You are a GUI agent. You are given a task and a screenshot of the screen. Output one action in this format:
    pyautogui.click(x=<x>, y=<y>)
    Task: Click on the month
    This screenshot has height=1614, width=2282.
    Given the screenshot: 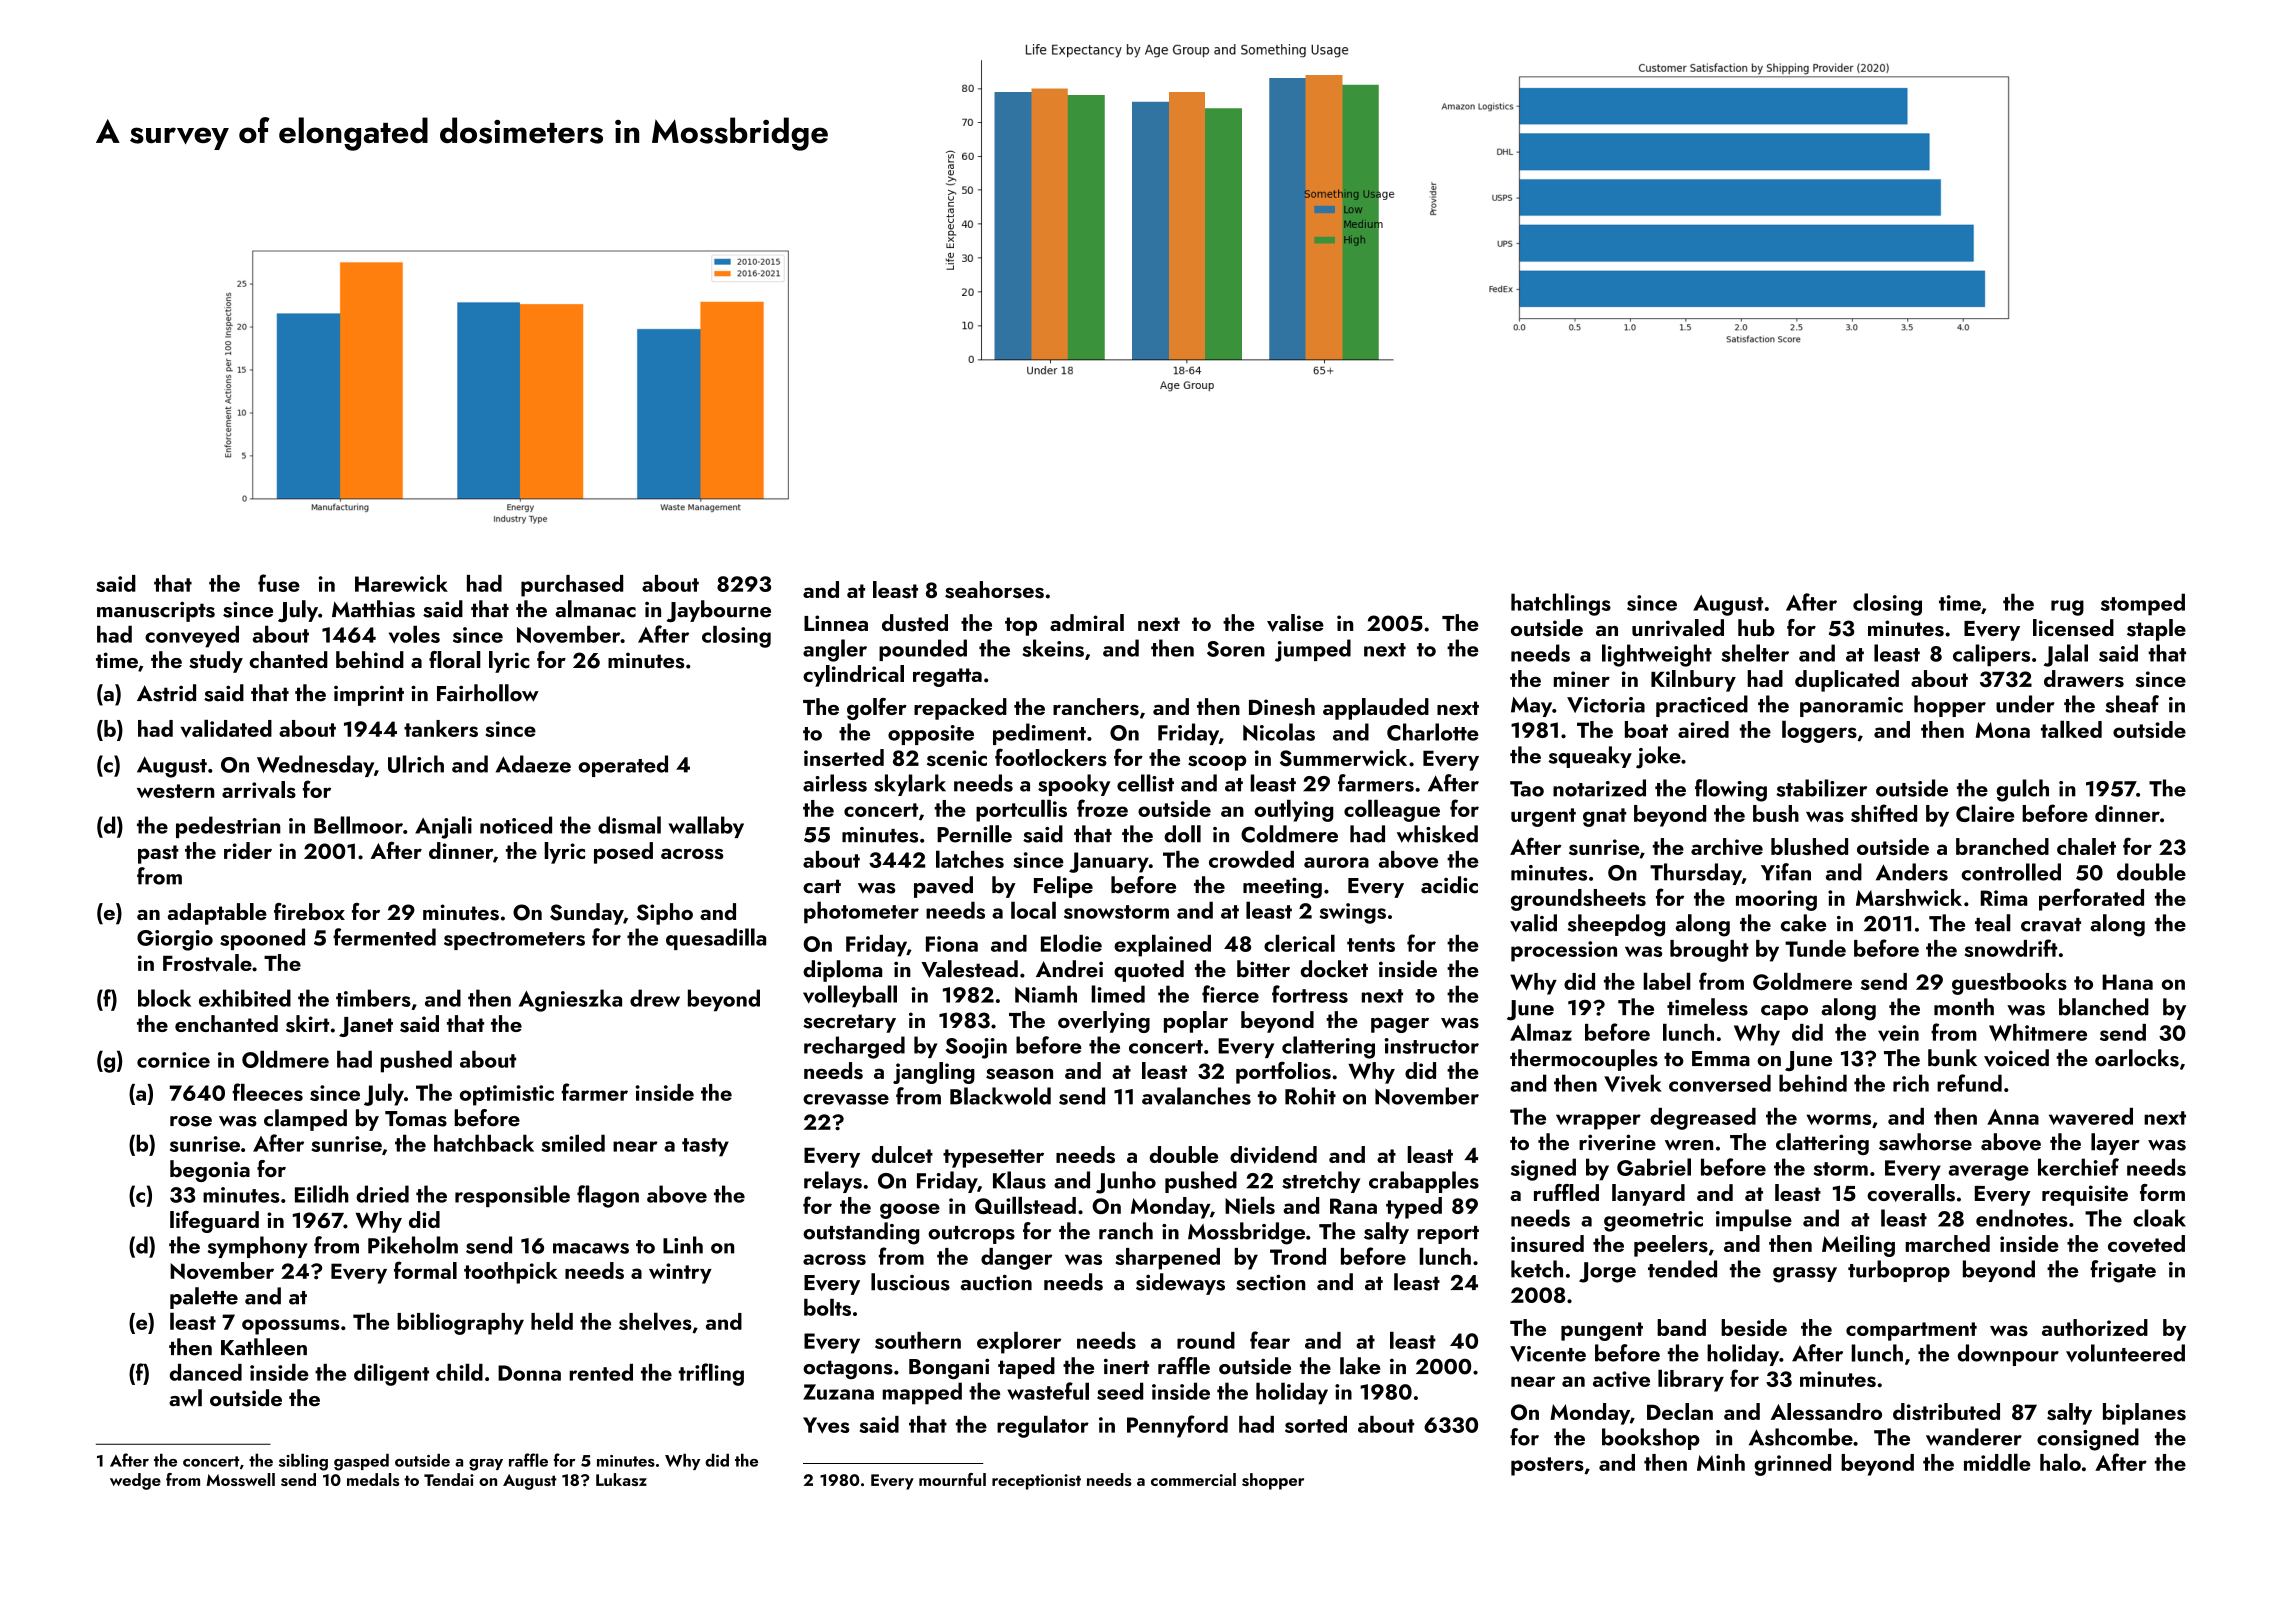 What is the action you would take?
    pyautogui.click(x=1964, y=1007)
